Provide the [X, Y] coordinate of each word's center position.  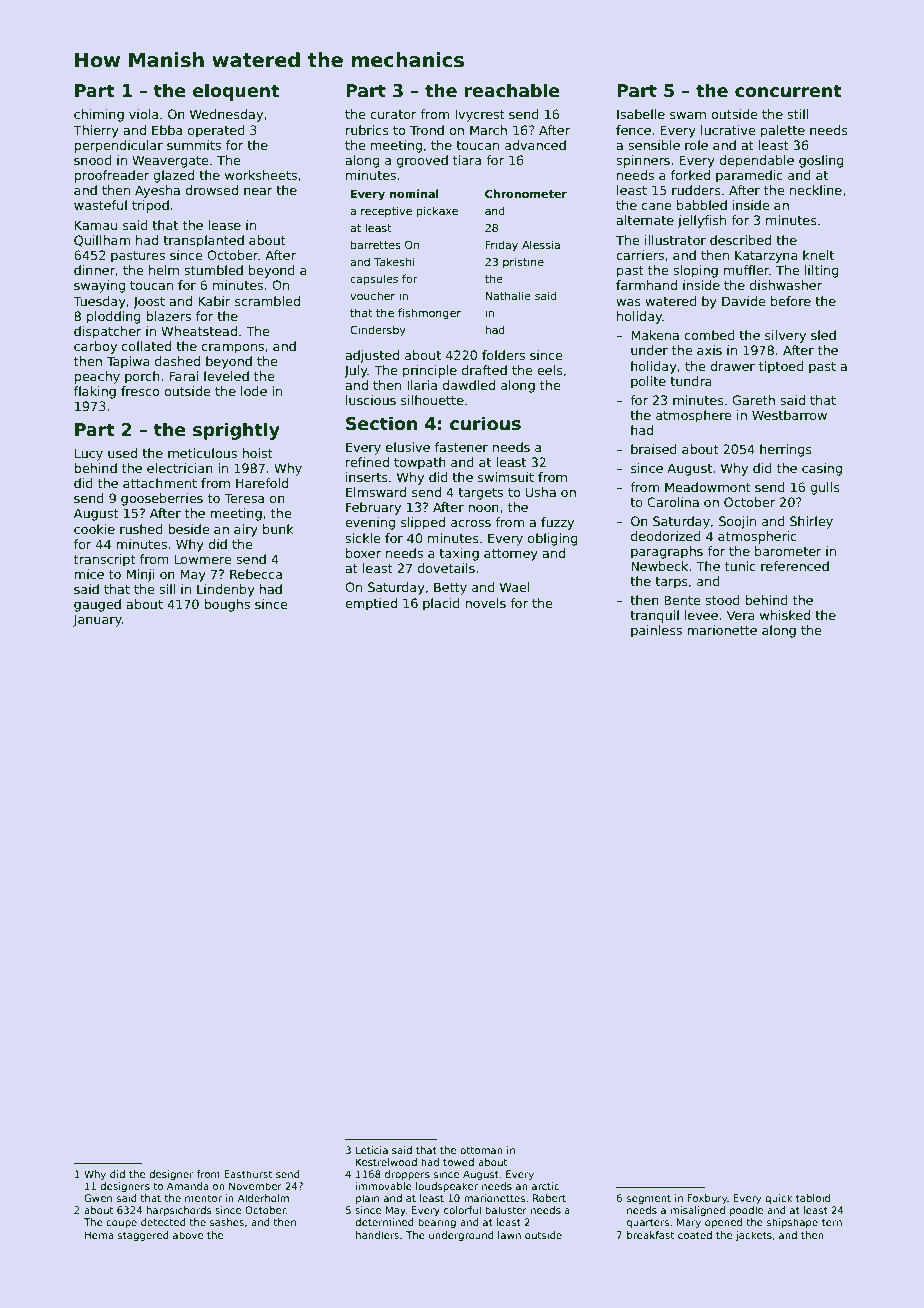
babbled [702, 205]
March [488, 130]
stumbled [213, 270]
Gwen [98, 1198]
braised [654, 449]
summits [194, 145]
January [97, 620]
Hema [99, 1235]
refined [367, 462]
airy [246, 530]
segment [649, 1199]
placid [441, 604]
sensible [654, 145]
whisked [785, 615]
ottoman [481, 1150]
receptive [386, 211]
